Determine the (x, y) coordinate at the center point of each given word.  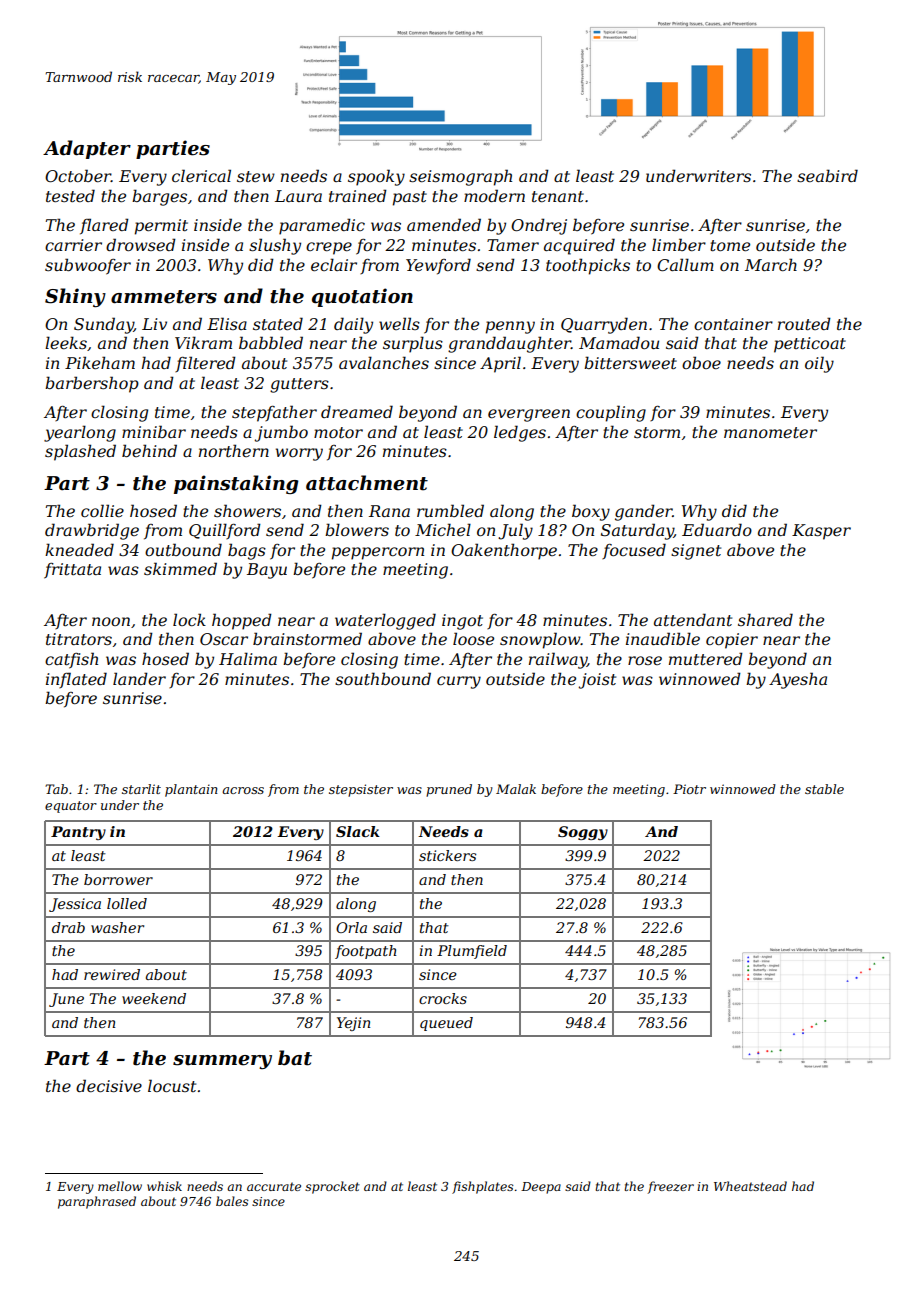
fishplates (482, 1187)
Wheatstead (750, 1186)
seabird (827, 175)
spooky (376, 177)
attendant (693, 619)
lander (139, 678)
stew (256, 176)
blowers (357, 529)
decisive (109, 1085)
